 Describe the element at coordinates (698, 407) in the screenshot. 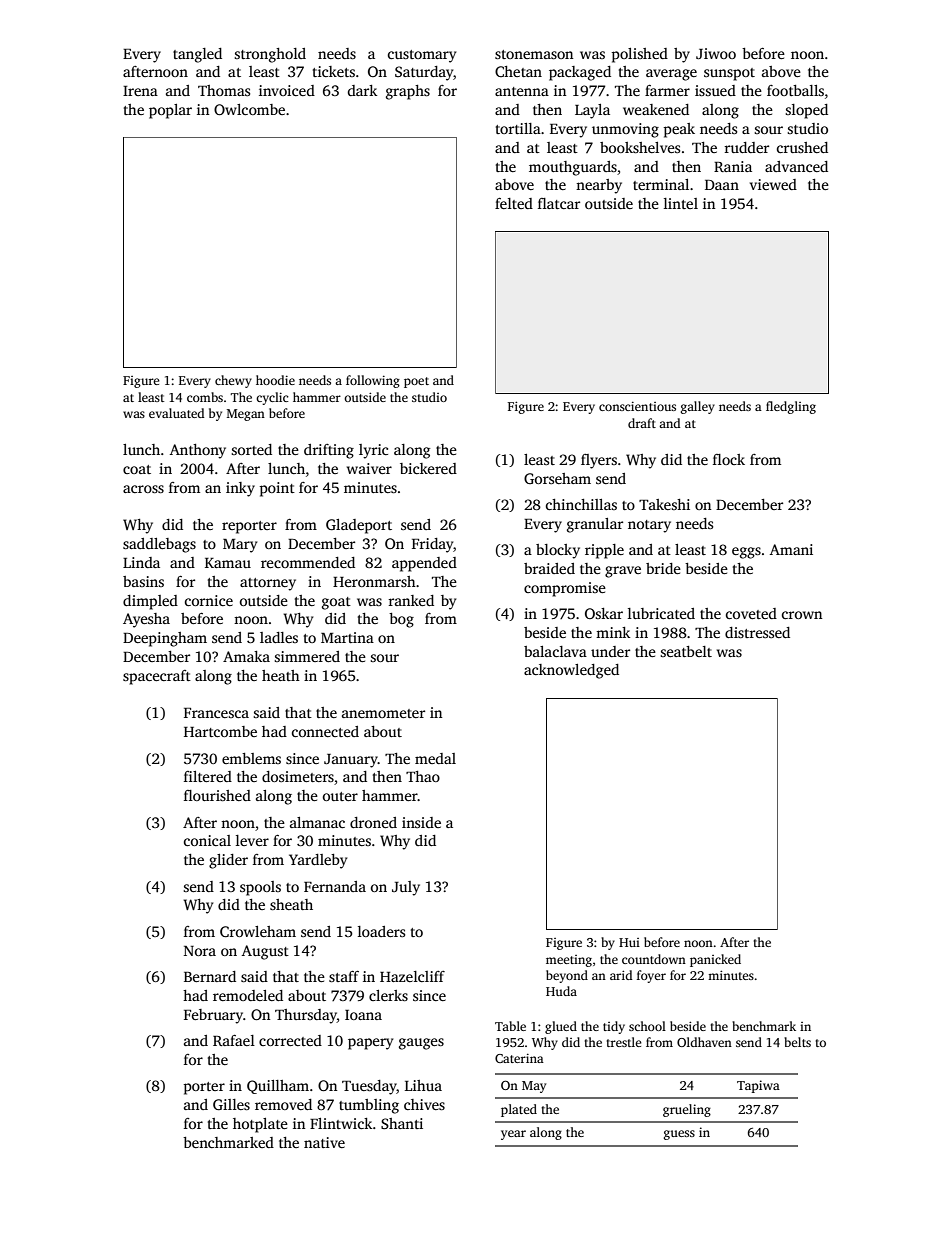

I see `galley` at that location.
